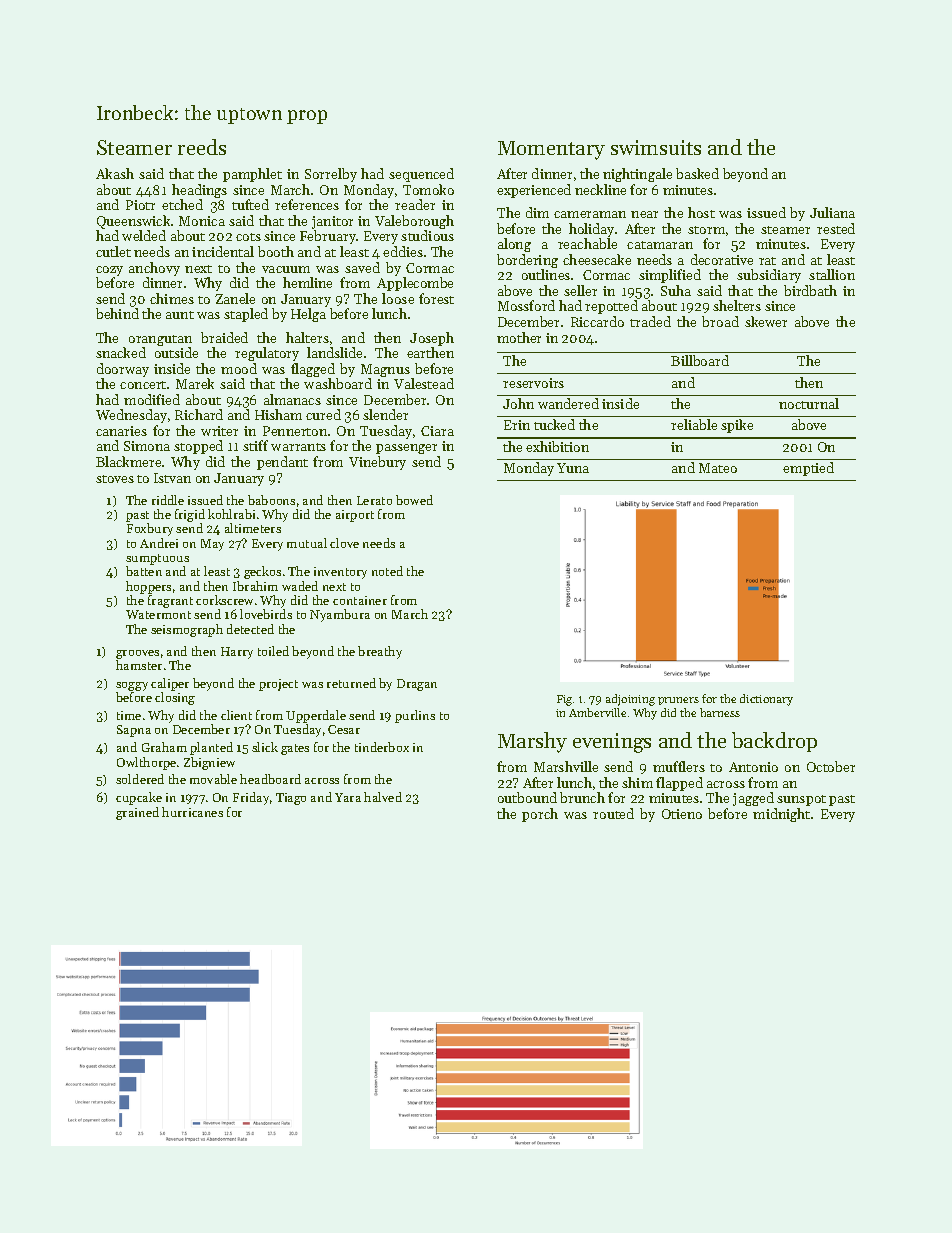  What do you see at coordinates (809, 403) in the screenshot?
I see `nocturnal` at bounding box center [809, 403].
